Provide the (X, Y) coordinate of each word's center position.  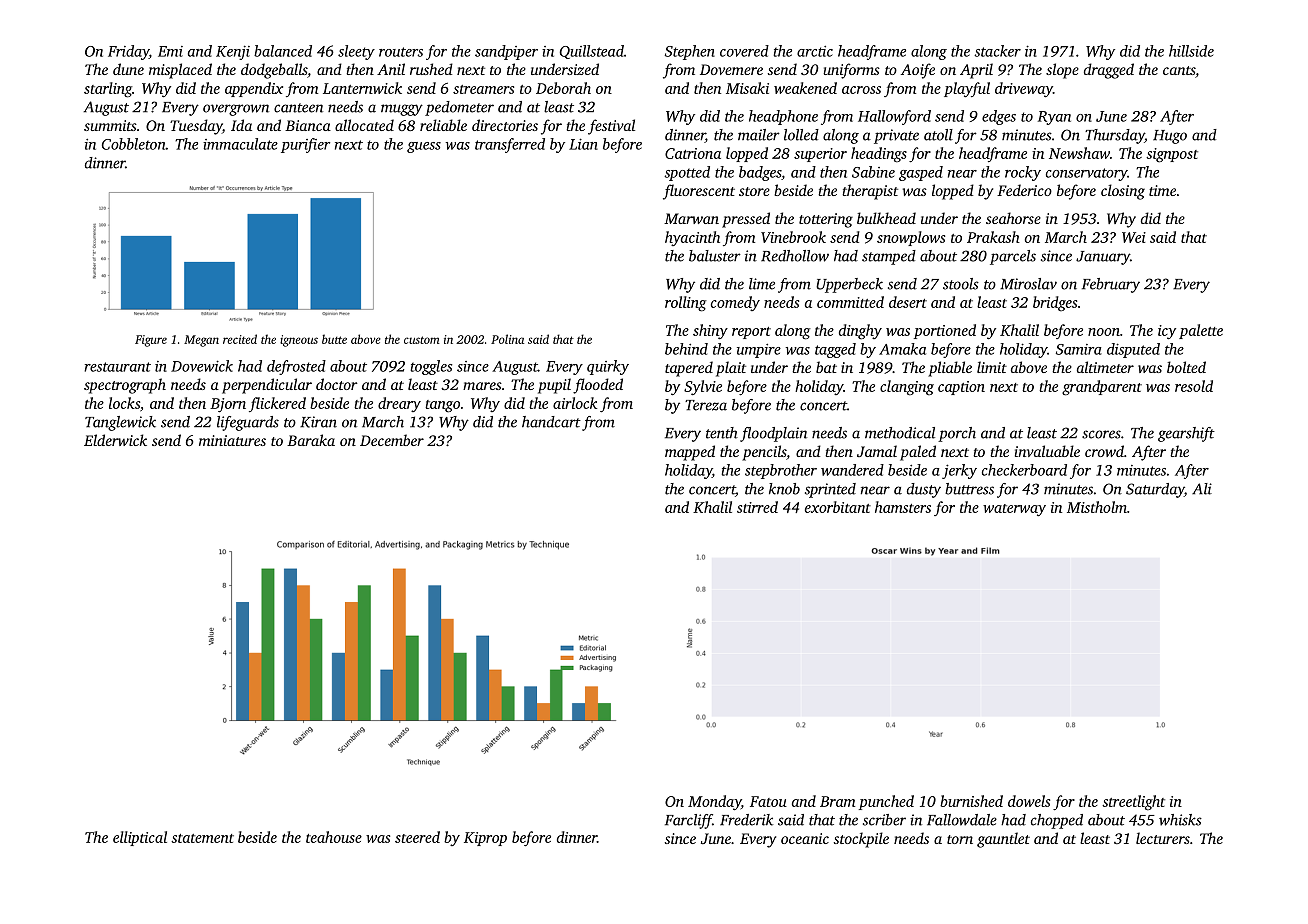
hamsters (903, 507)
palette (1201, 331)
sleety (356, 52)
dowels (1029, 801)
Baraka (311, 440)
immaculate (240, 144)
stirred (757, 507)
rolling (686, 304)
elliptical (140, 838)
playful (967, 89)
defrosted (296, 367)
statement (202, 838)
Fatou (768, 801)
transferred (510, 145)
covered (744, 51)
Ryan (1054, 118)
